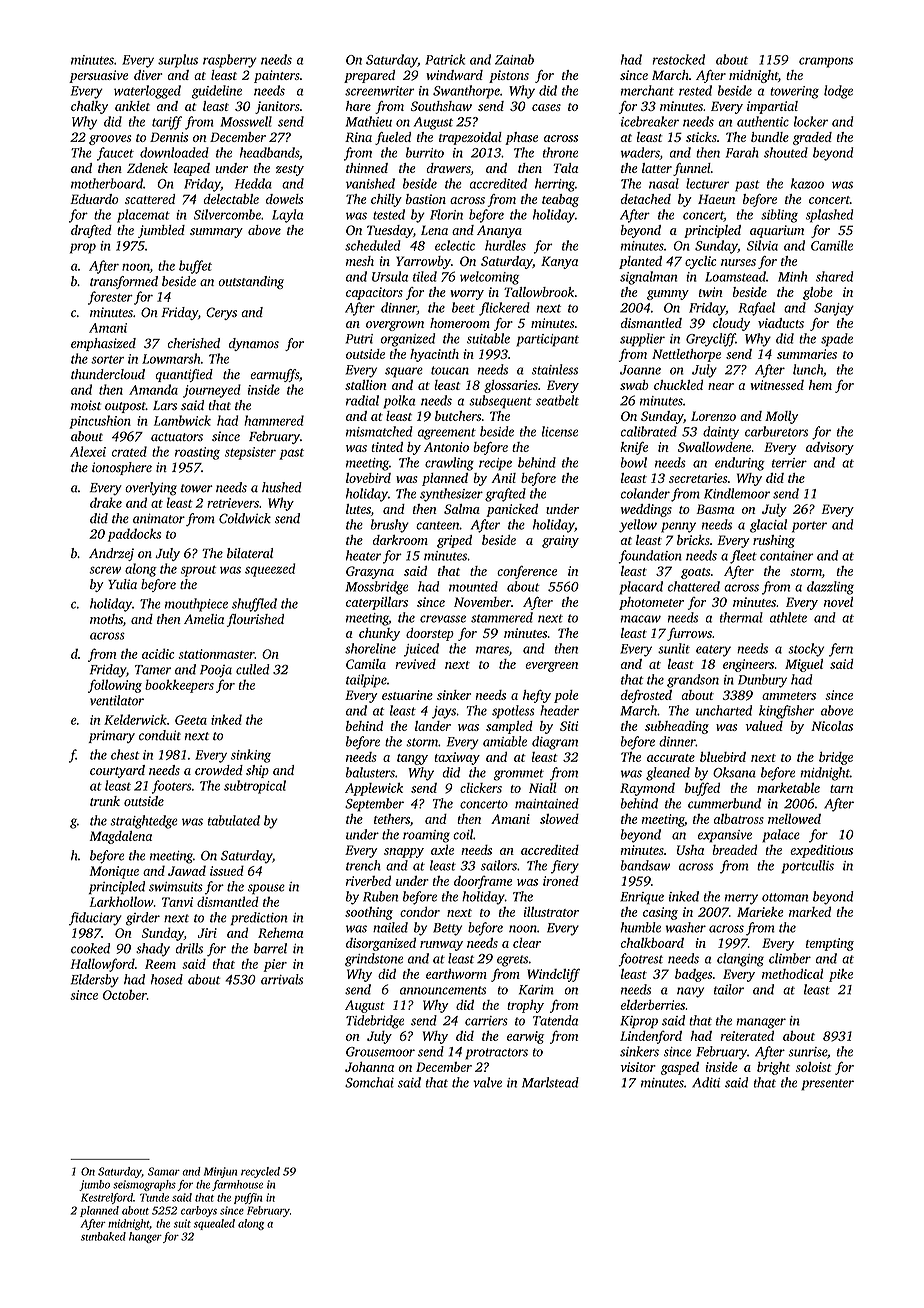 This document has height=1308, width=924. I want to click on restocked, so click(678, 59).
